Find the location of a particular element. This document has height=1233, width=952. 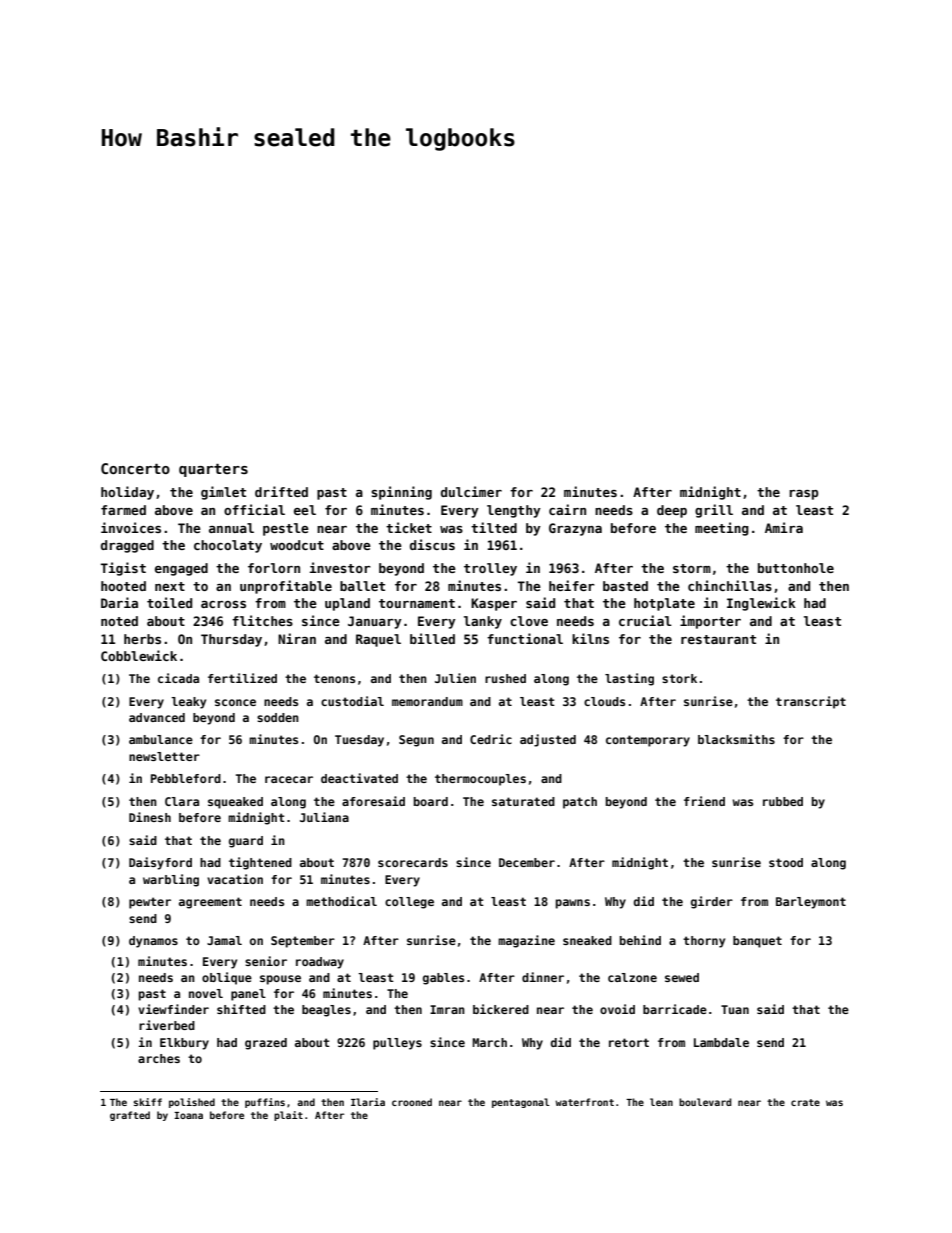

warbling is located at coordinates (171, 880).
